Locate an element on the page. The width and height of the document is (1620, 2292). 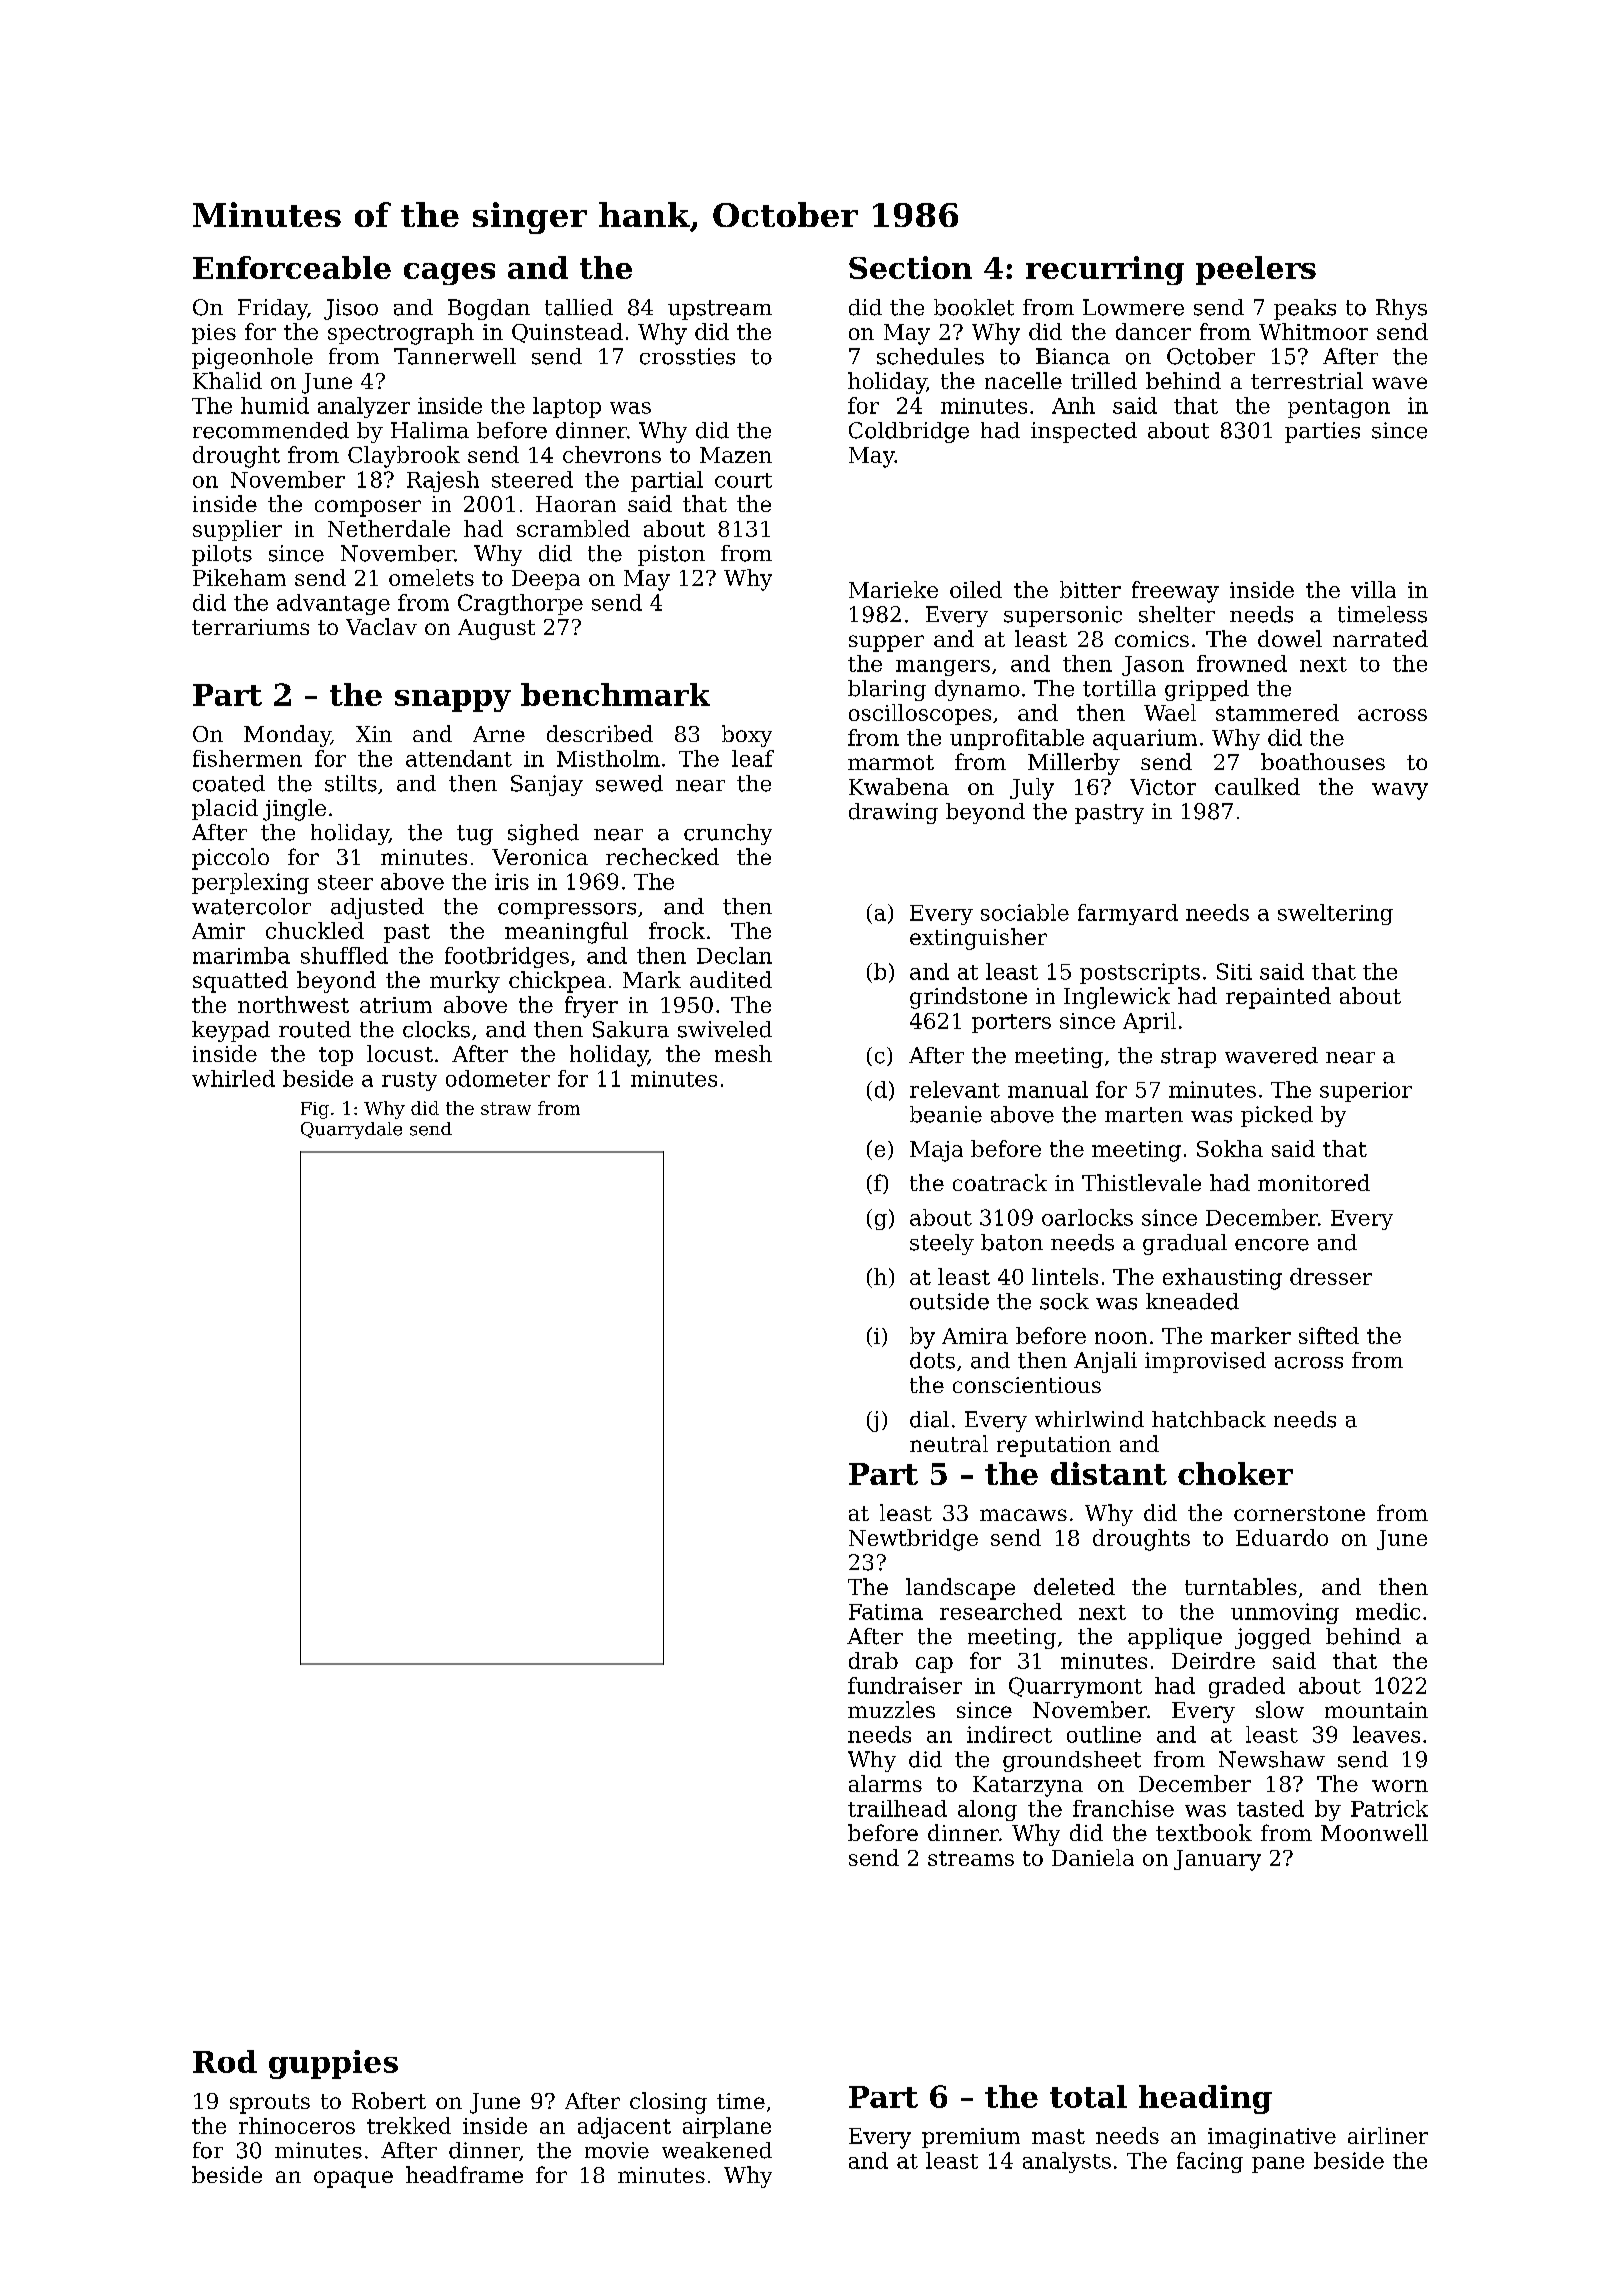
straw is located at coordinates (506, 1108).
